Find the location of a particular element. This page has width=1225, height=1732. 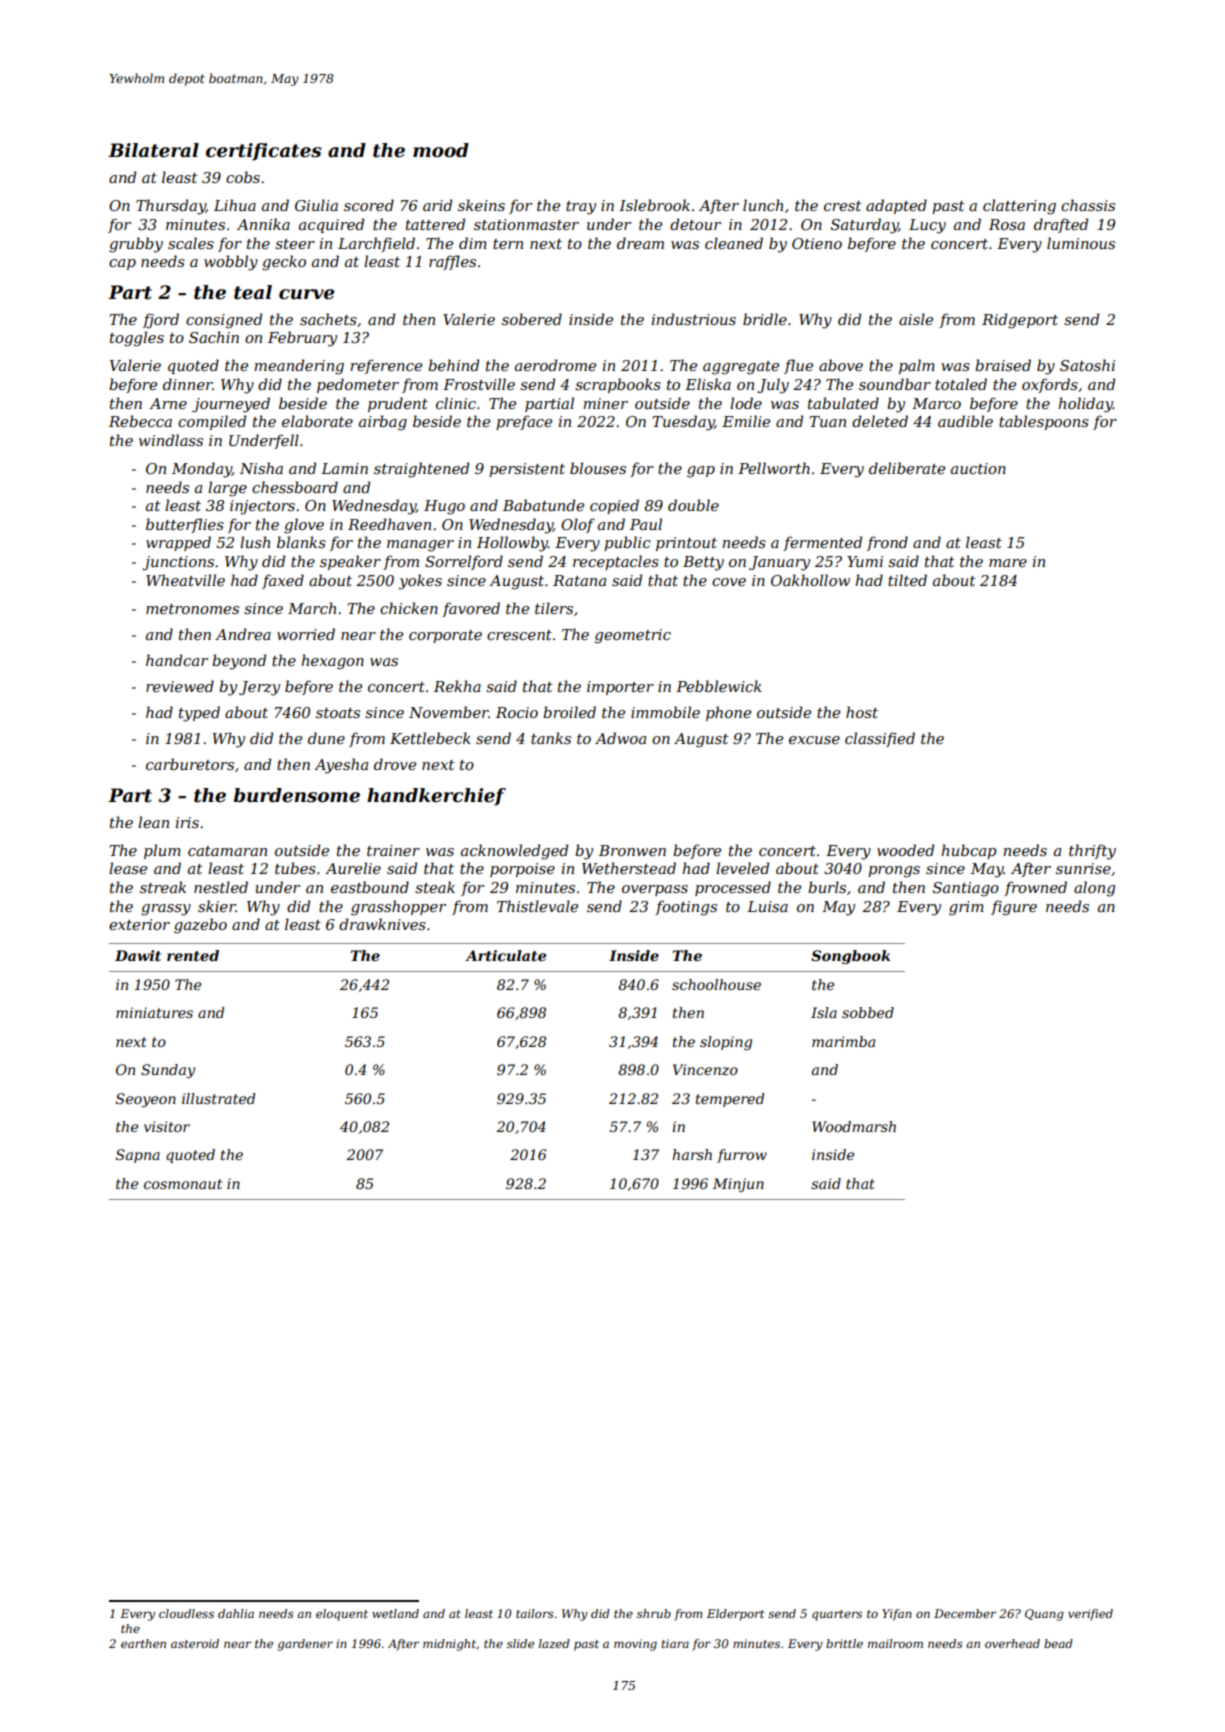

Thistlevale is located at coordinates (537, 906).
